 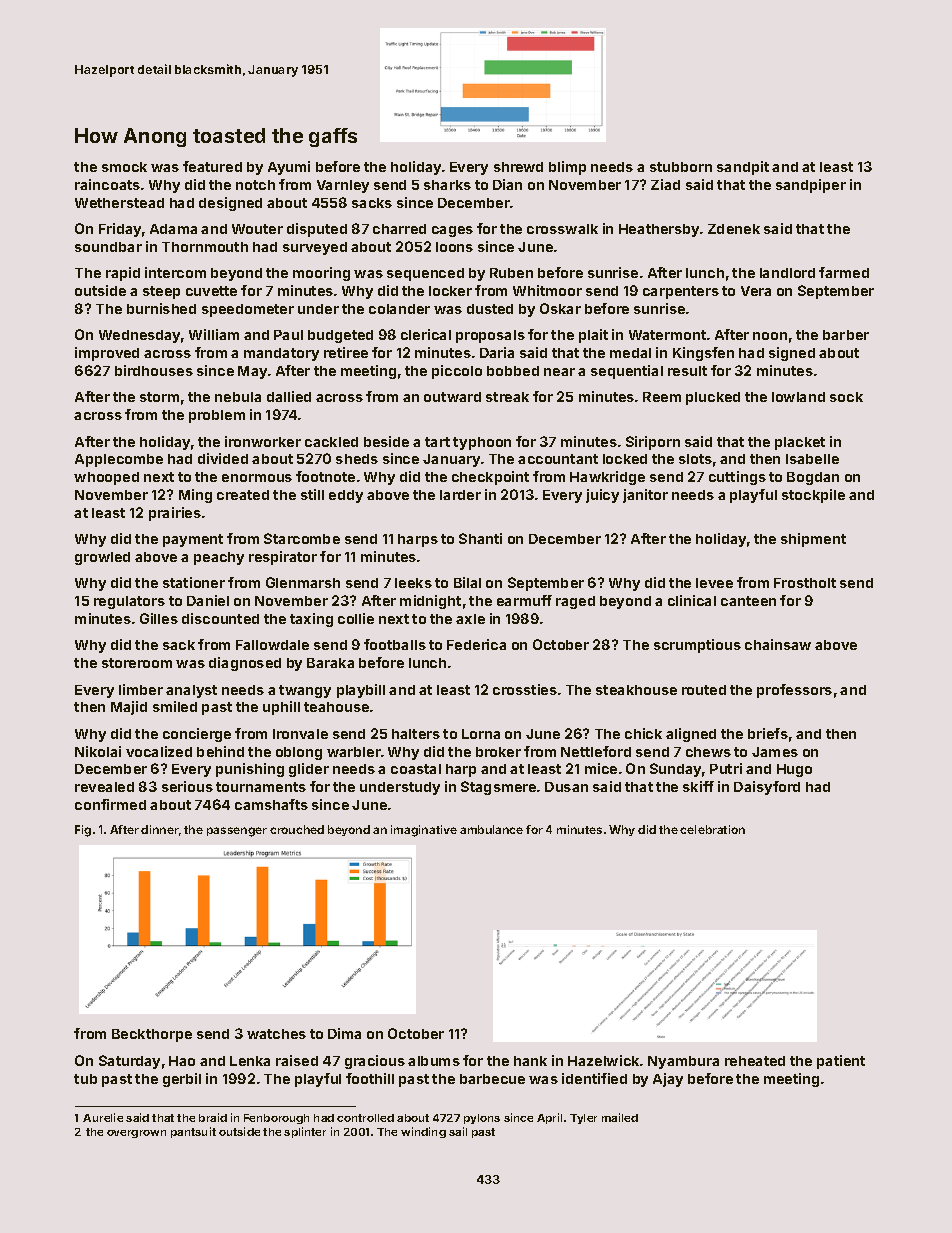 I want to click on shrewd, so click(x=518, y=167).
